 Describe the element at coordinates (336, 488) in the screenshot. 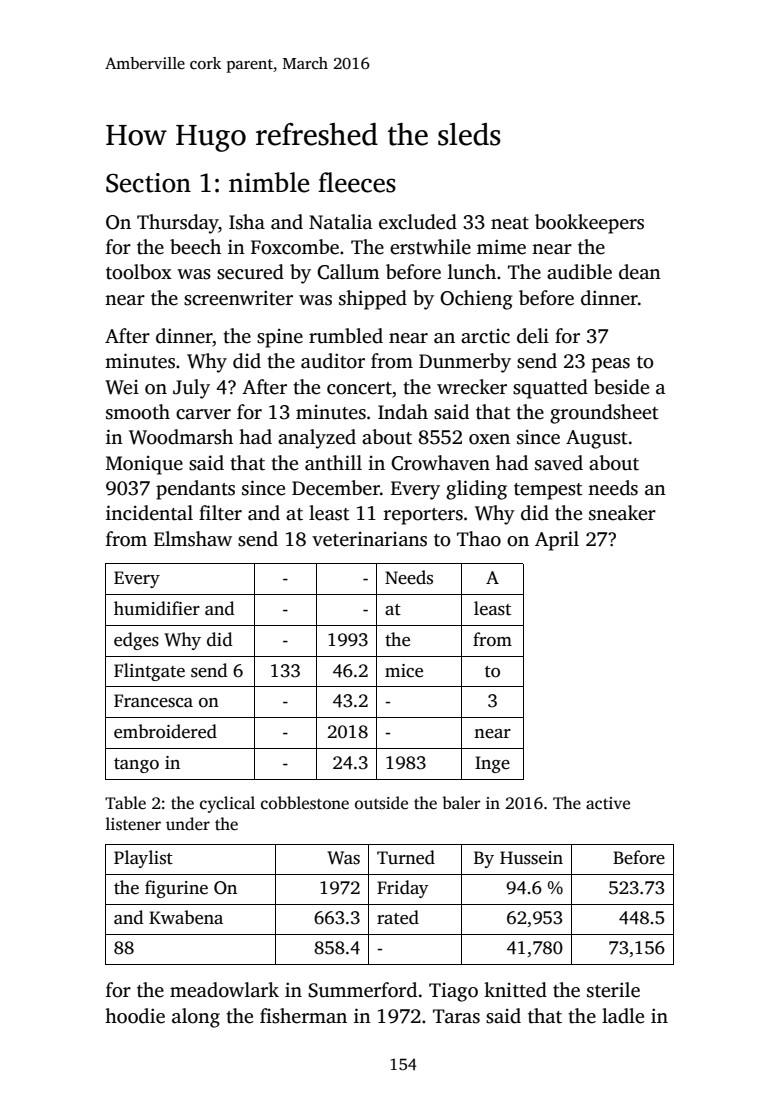

I see `December` at that location.
